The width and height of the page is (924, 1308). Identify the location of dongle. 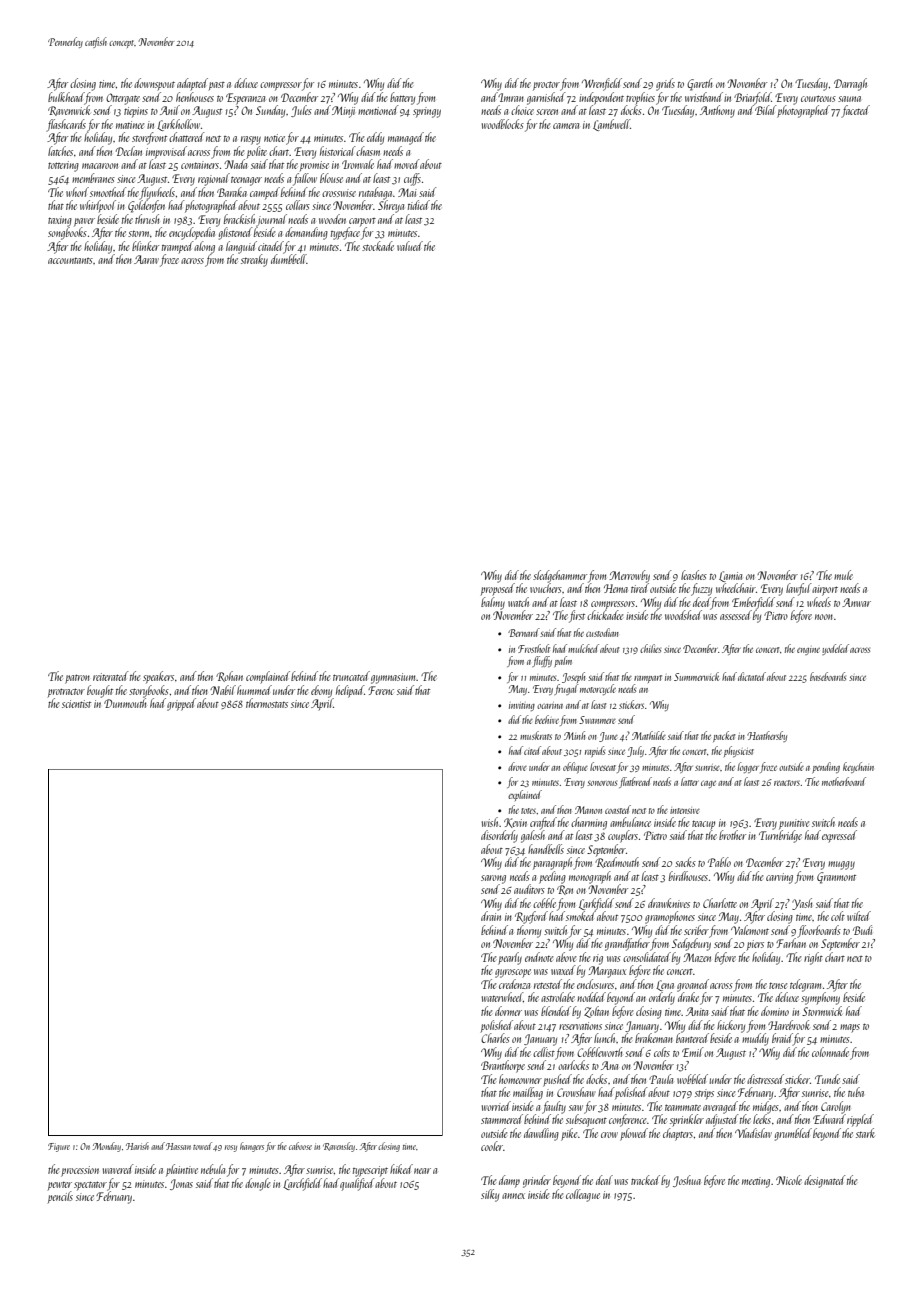
(257, 1184).
